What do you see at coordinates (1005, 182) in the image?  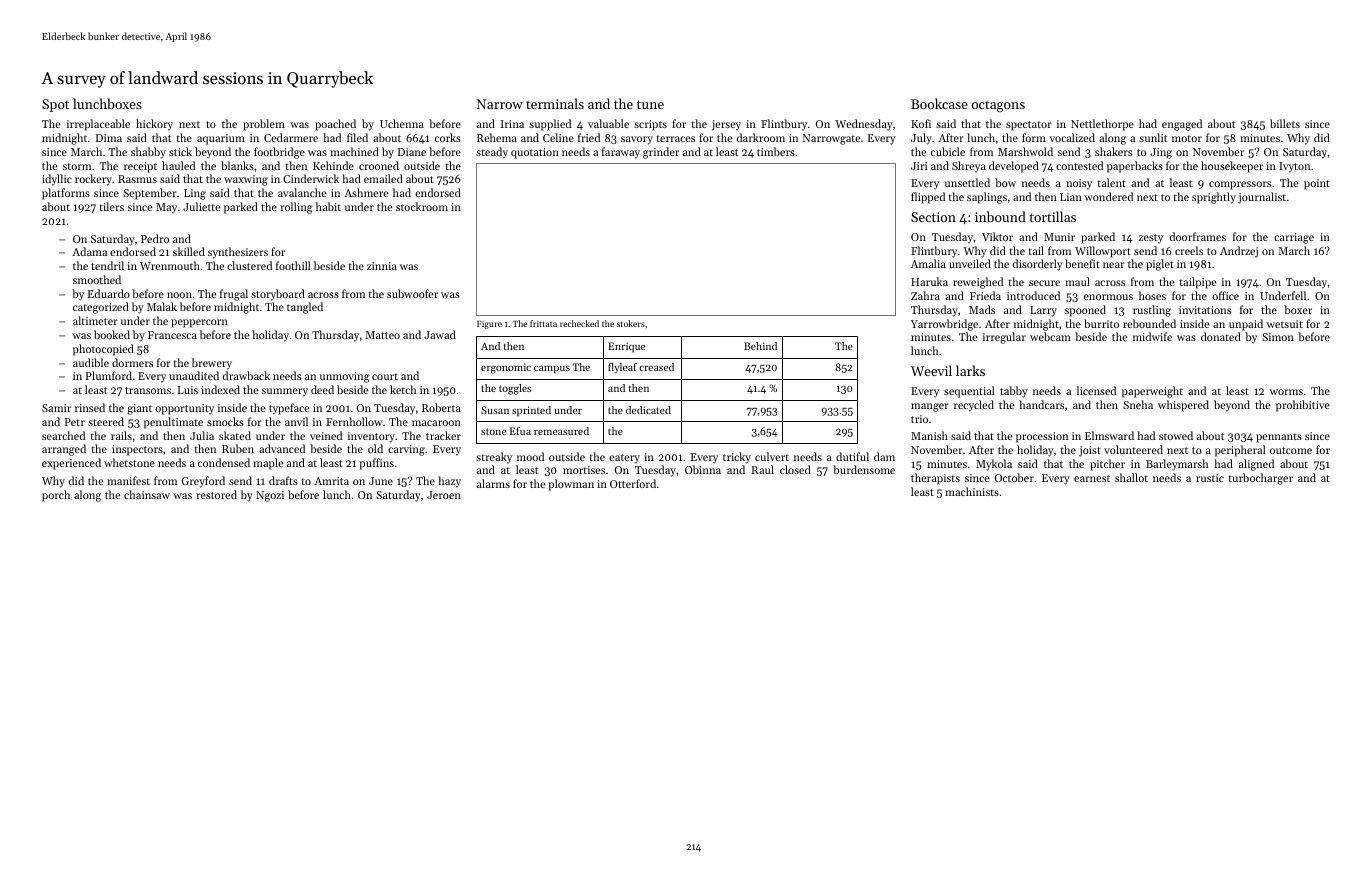 I see `bow` at bounding box center [1005, 182].
